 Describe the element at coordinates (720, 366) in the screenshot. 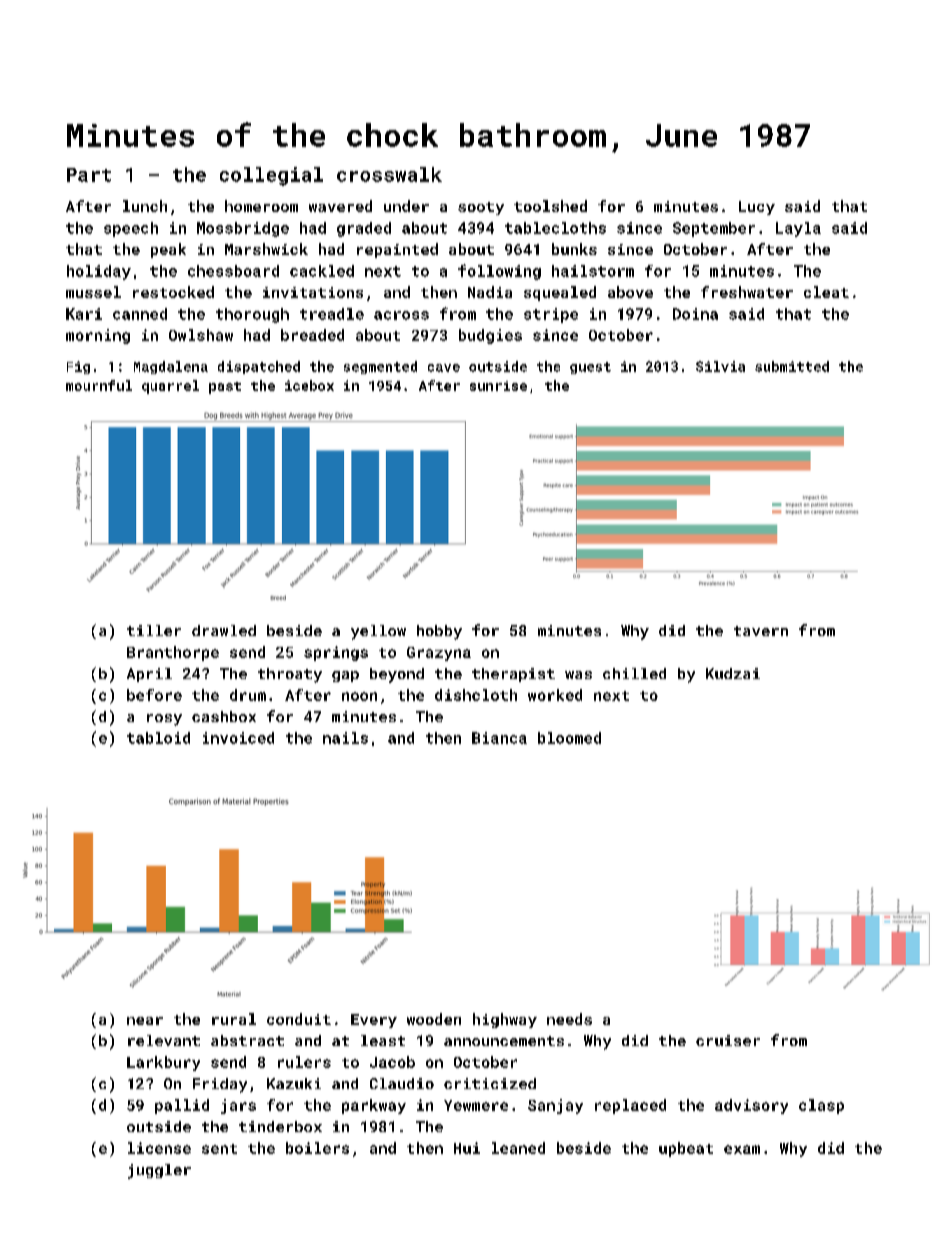

I see `Silvia` at that location.
